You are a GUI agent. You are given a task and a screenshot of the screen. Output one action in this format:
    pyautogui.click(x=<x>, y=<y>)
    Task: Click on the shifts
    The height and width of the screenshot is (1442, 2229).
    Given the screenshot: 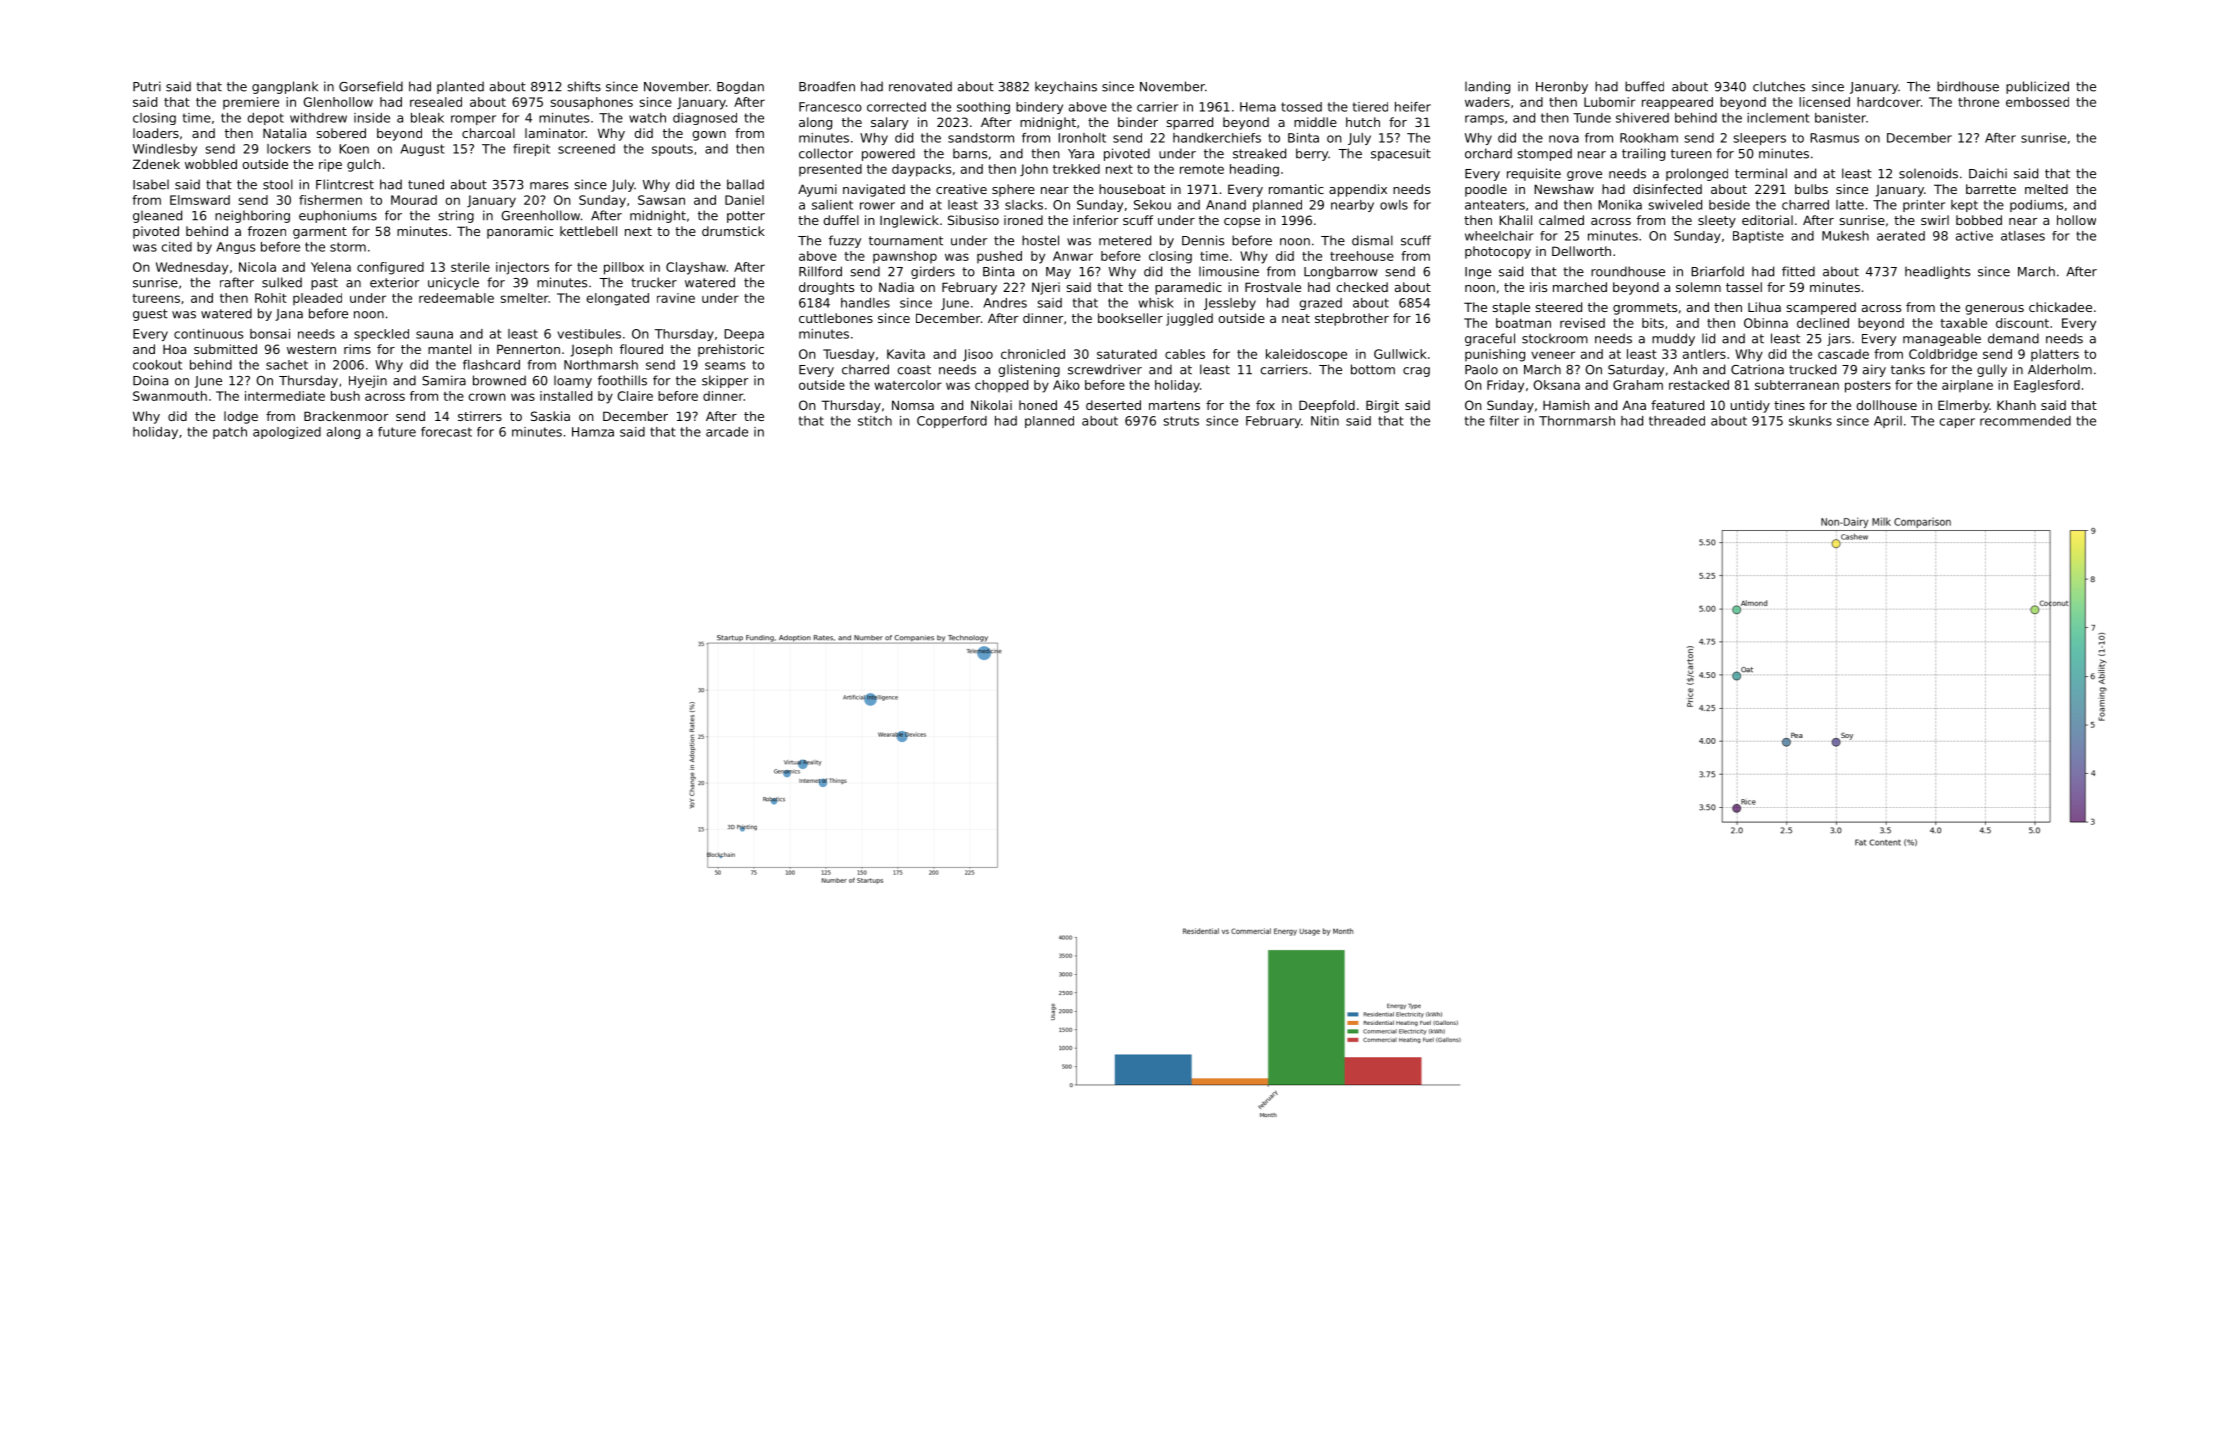 What is the action you would take?
    pyautogui.click(x=584, y=86)
